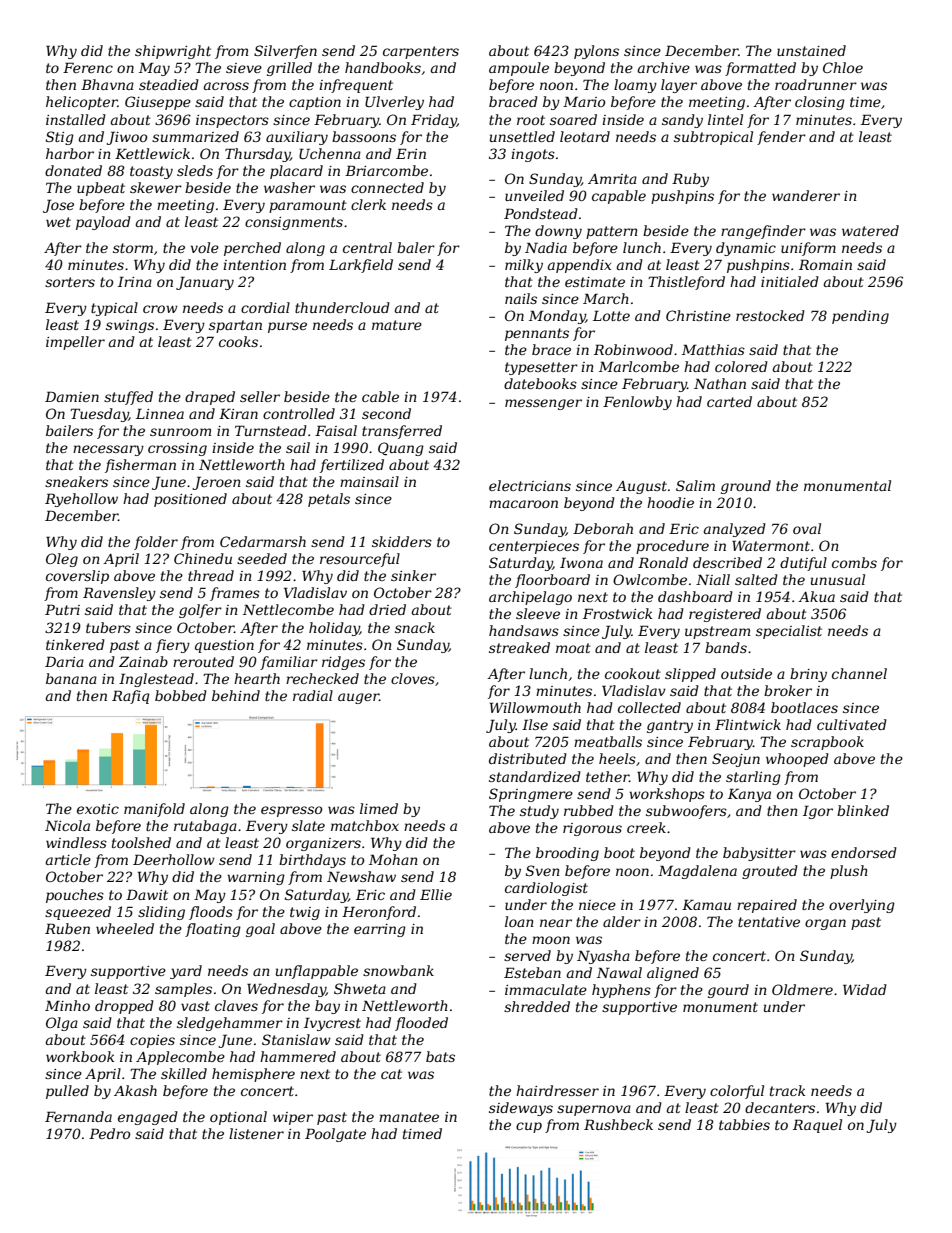  I want to click on pylons, so click(596, 52).
